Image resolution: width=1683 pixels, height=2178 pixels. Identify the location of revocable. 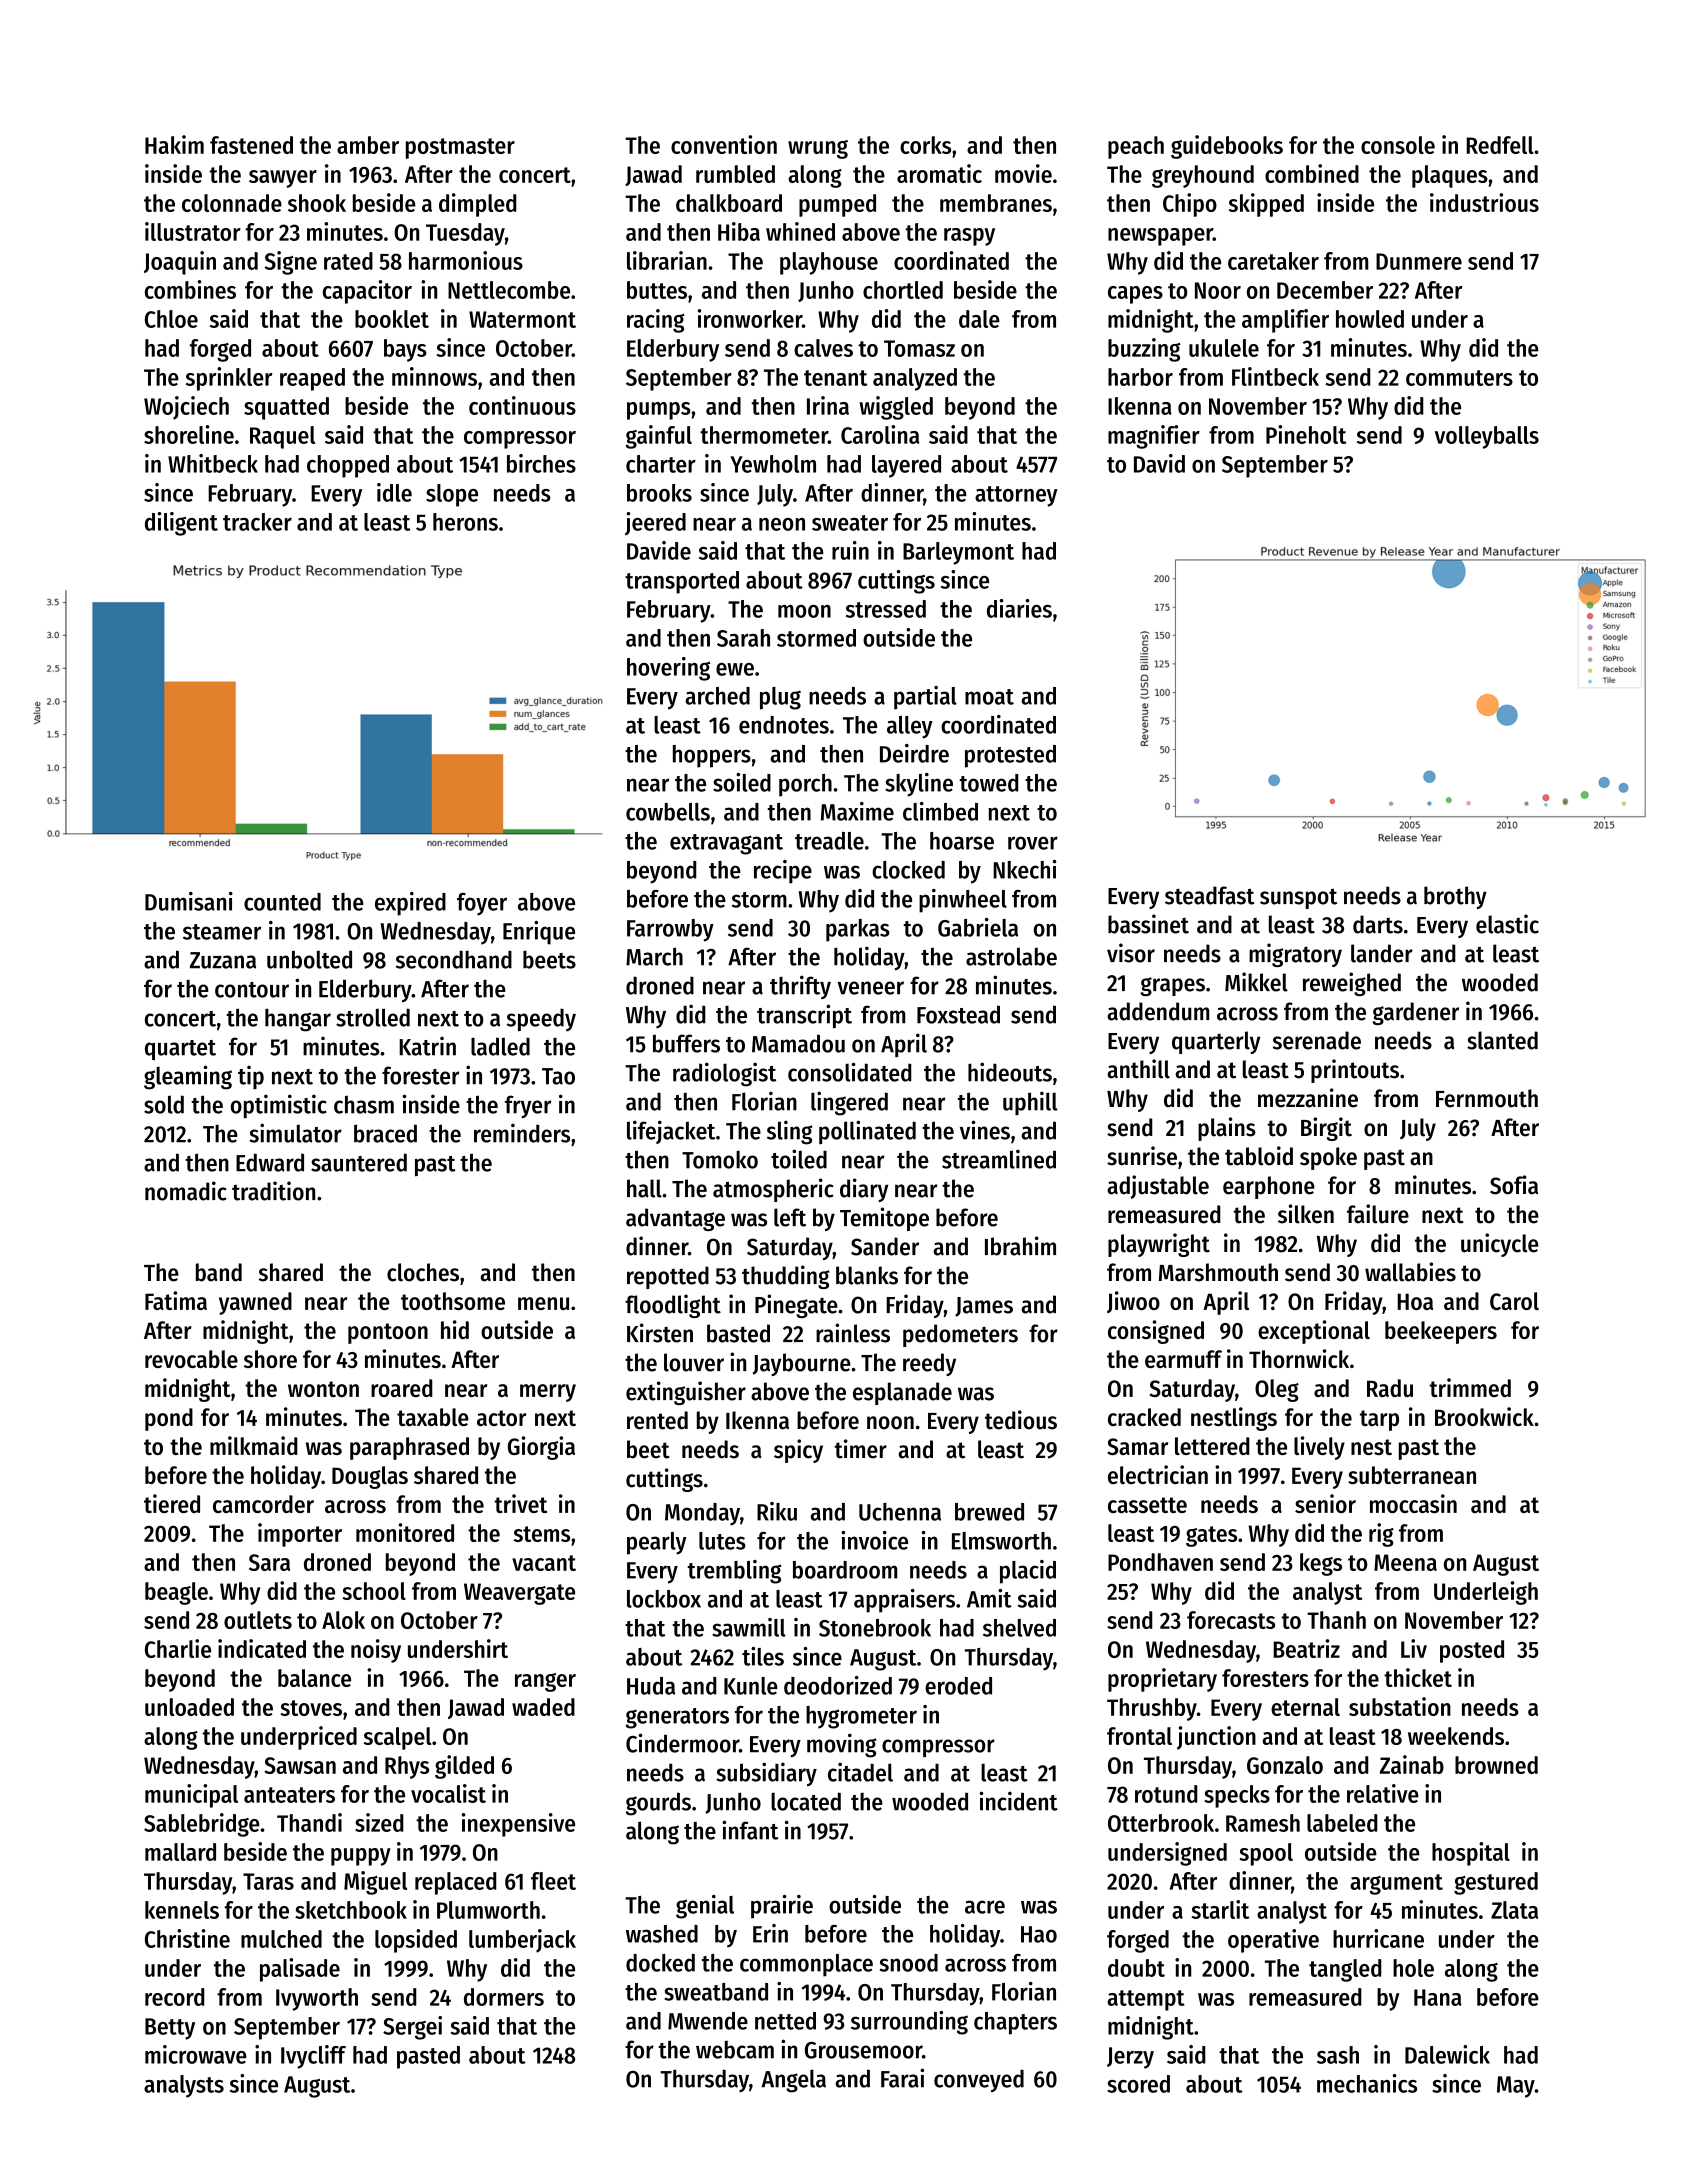
(191, 1359).
